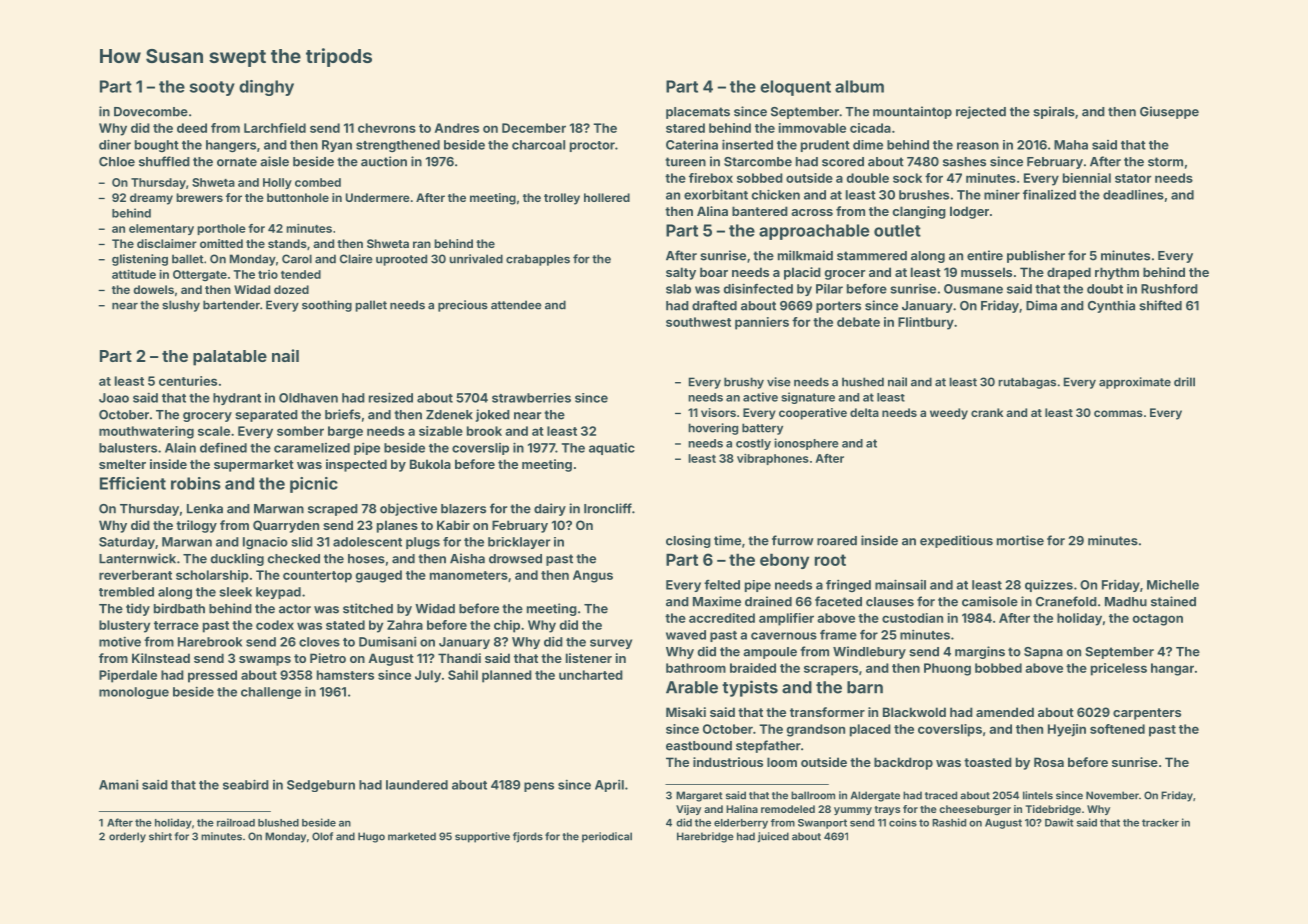  What do you see at coordinates (768, 746) in the screenshot?
I see `stepfather` at bounding box center [768, 746].
